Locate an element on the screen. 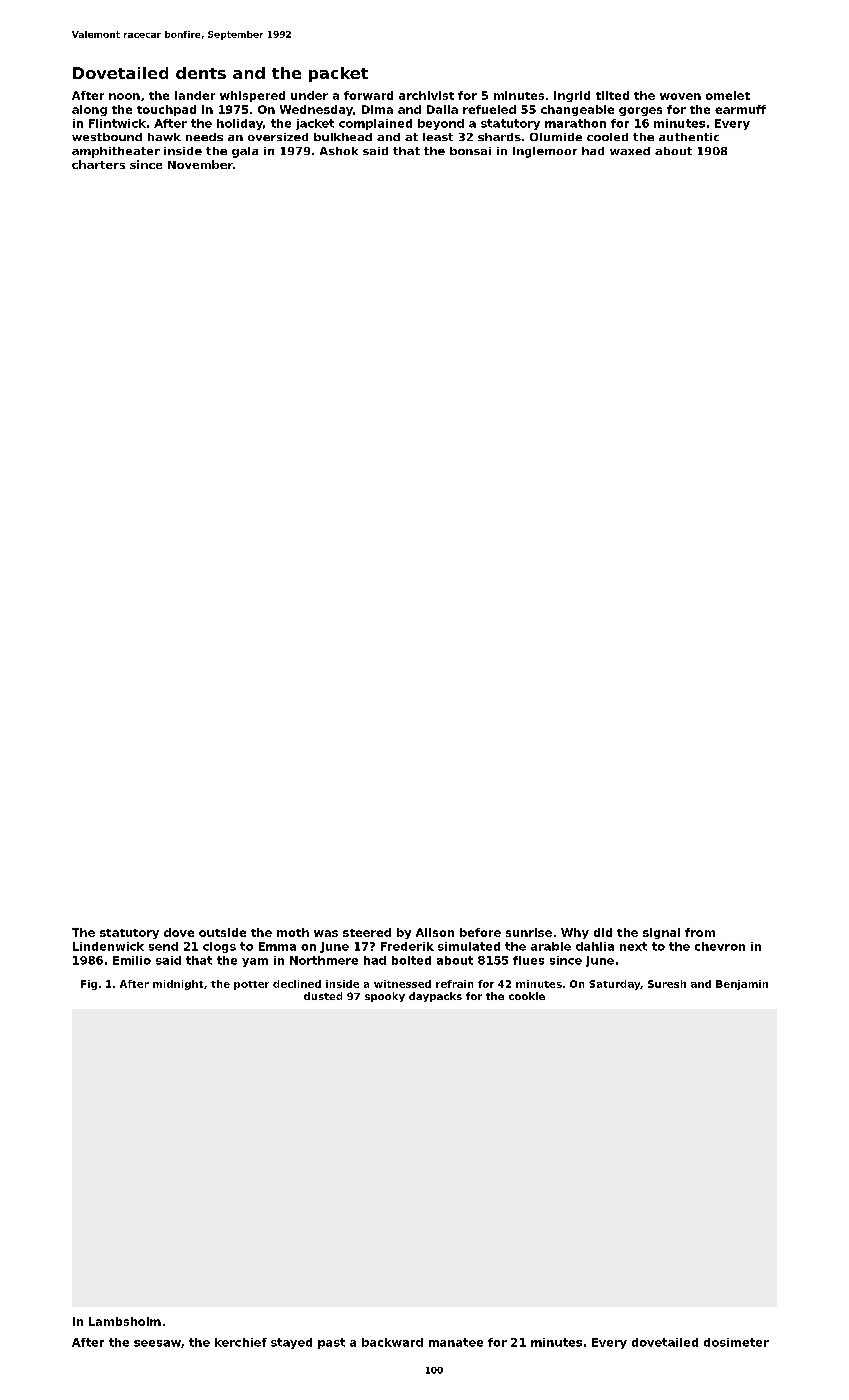  outside is located at coordinates (222, 932).
